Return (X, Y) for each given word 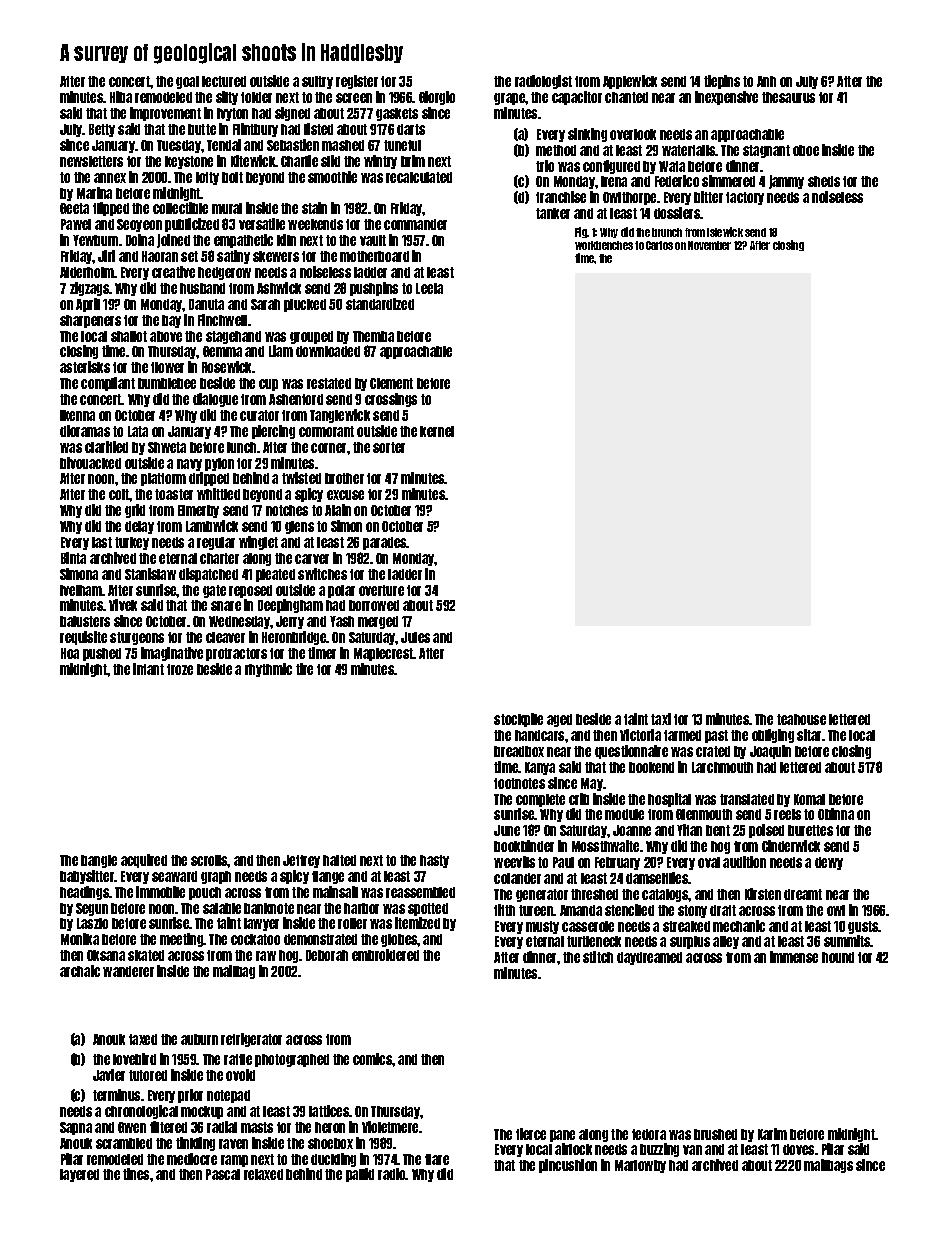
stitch (598, 957)
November (709, 245)
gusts (863, 927)
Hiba (121, 97)
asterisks (85, 367)
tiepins (722, 82)
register (357, 82)
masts (257, 1127)
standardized (380, 304)
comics (373, 1059)
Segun (92, 909)
